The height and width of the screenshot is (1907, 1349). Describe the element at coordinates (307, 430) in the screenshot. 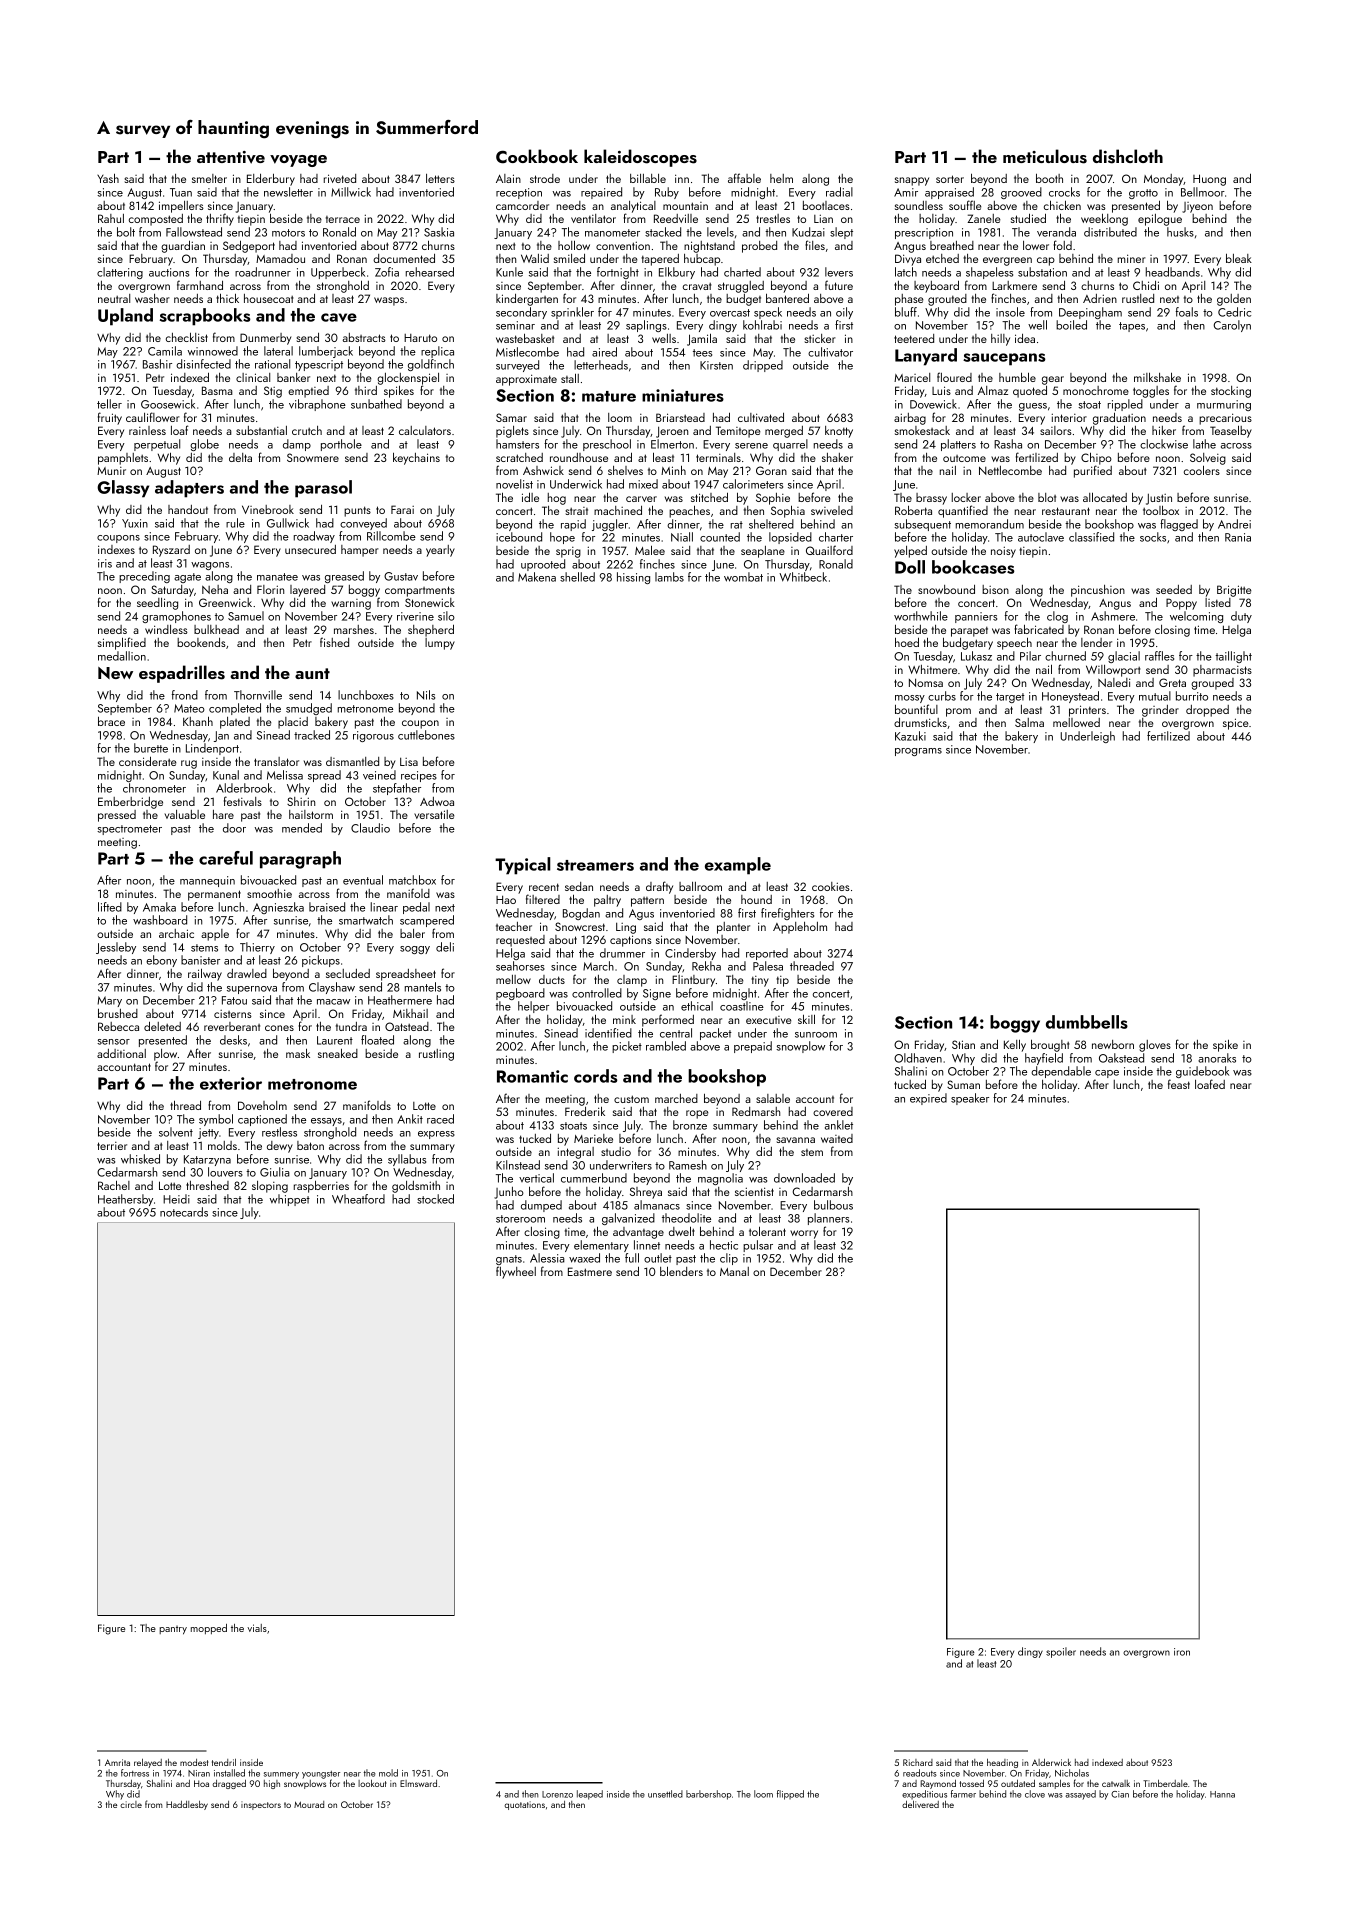

I see `crutch` at that location.
